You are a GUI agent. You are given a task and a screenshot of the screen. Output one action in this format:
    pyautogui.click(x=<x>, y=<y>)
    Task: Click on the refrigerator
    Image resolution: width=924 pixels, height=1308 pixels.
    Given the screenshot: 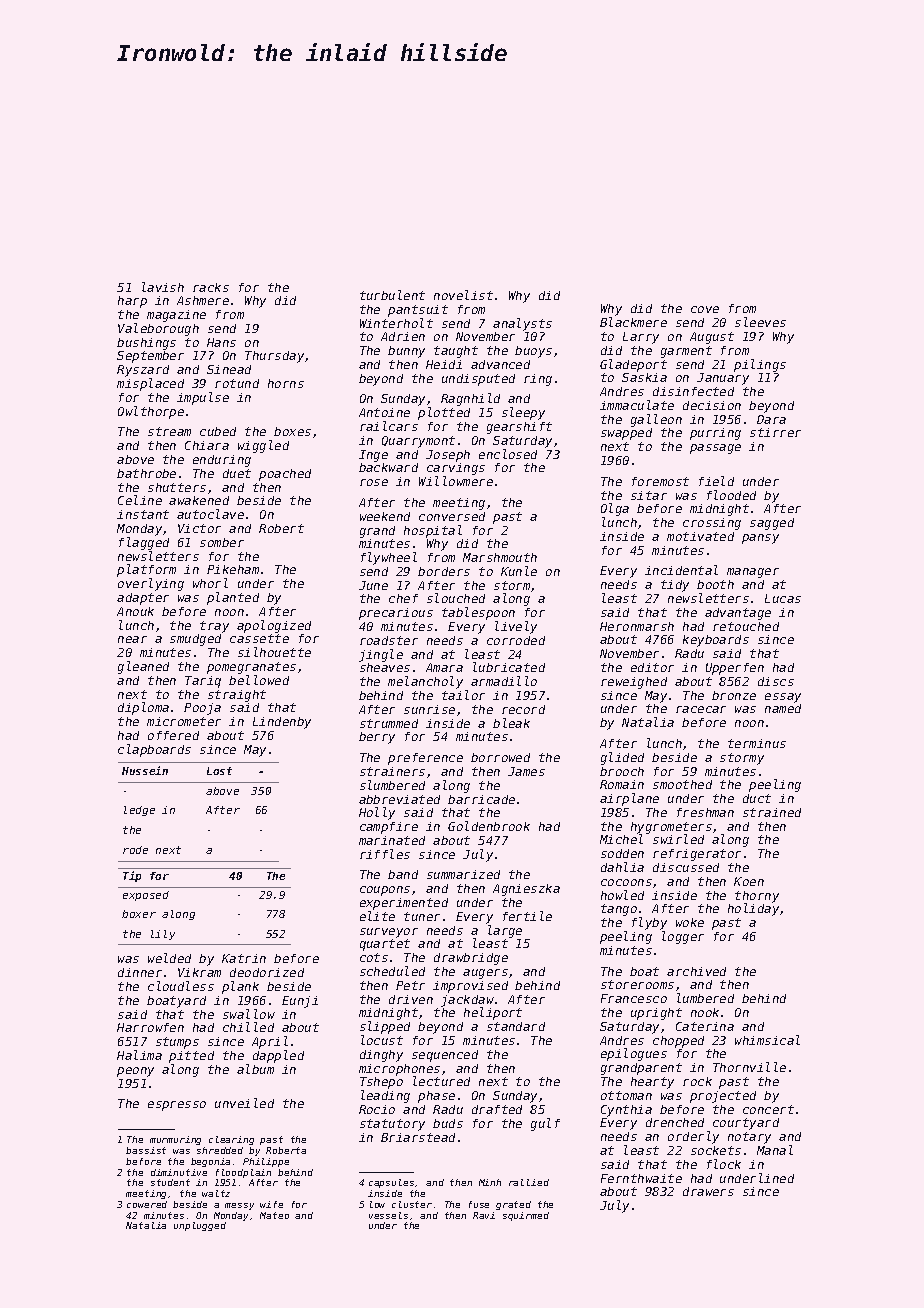 What is the action you would take?
    pyautogui.click(x=697, y=855)
